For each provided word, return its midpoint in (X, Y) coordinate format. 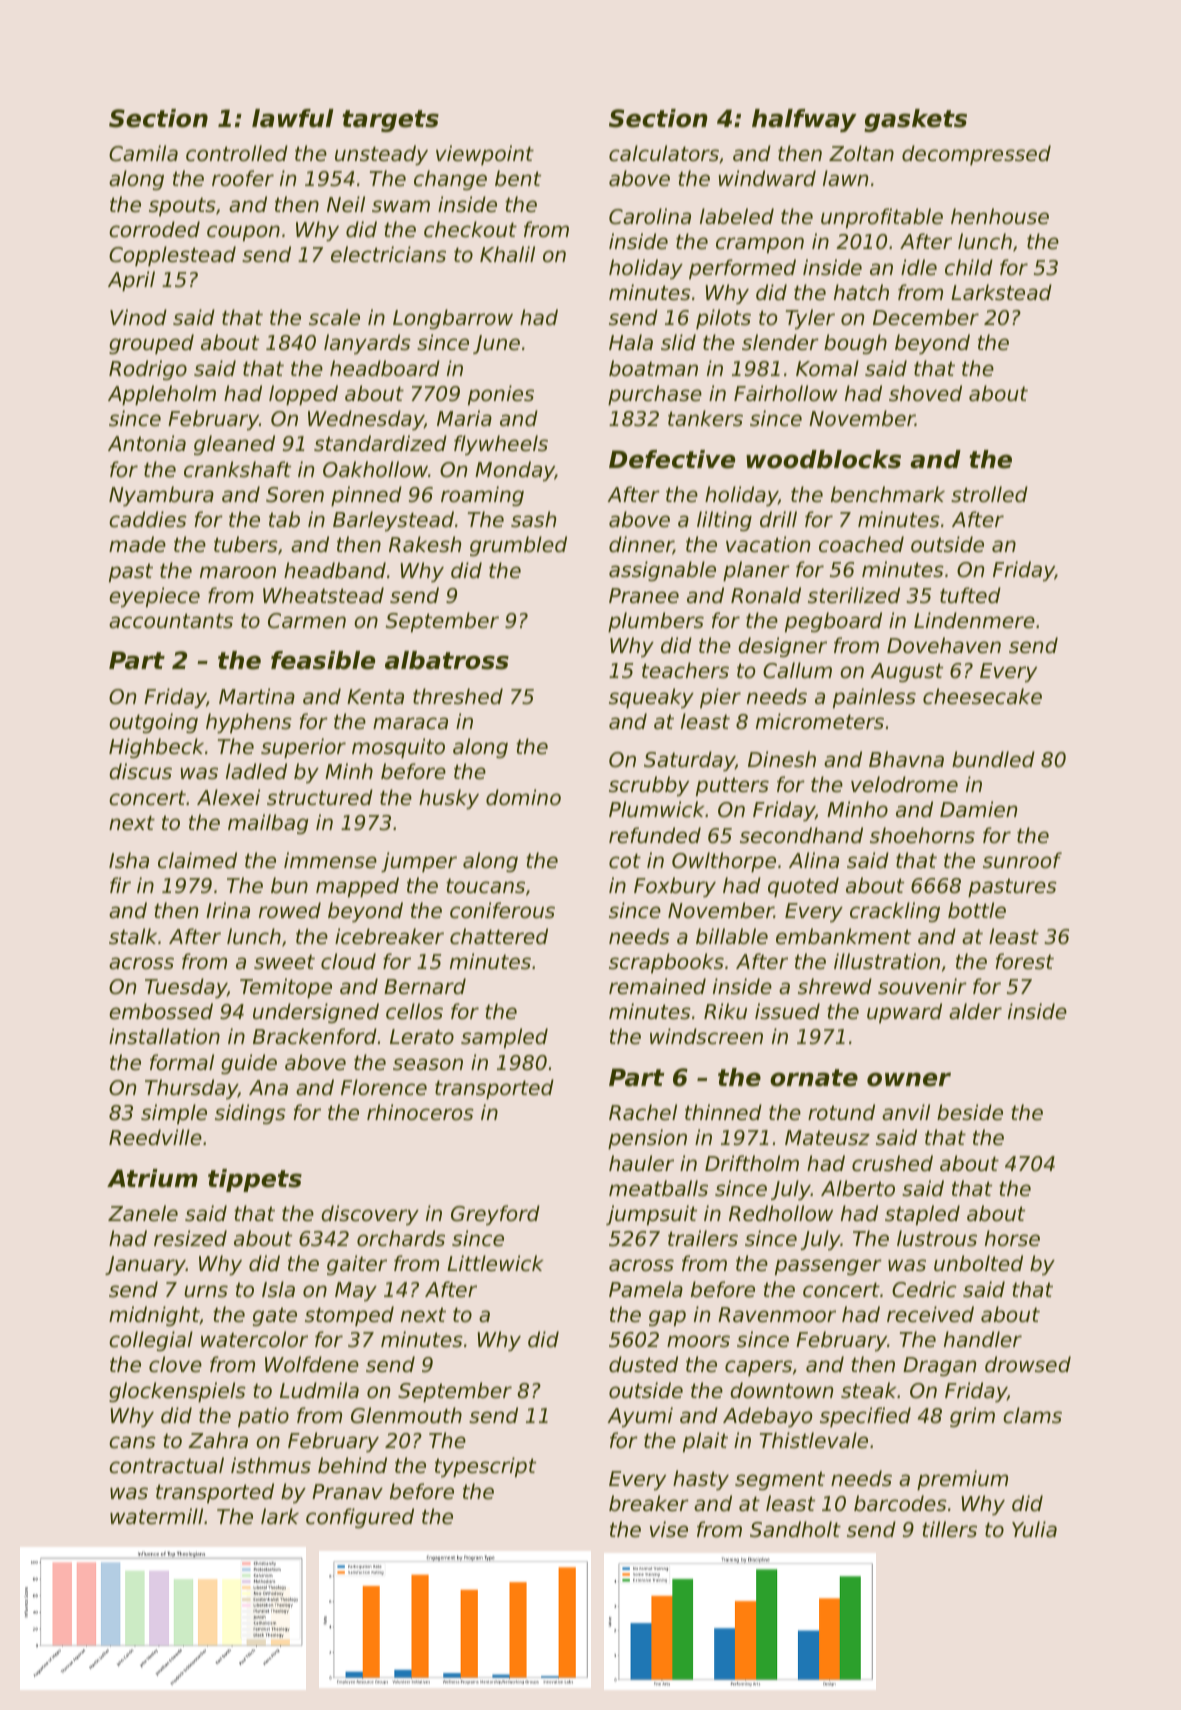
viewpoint (485, 155)
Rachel (643, 1112)
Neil (346, 204)
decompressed (976, 155)
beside (970, 1112)
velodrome (904, 784)
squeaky (651, 698)
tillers (949, 1529)
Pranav (347, 1491)
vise (669, 1529)
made (137, 544)
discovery (370, 1215)
